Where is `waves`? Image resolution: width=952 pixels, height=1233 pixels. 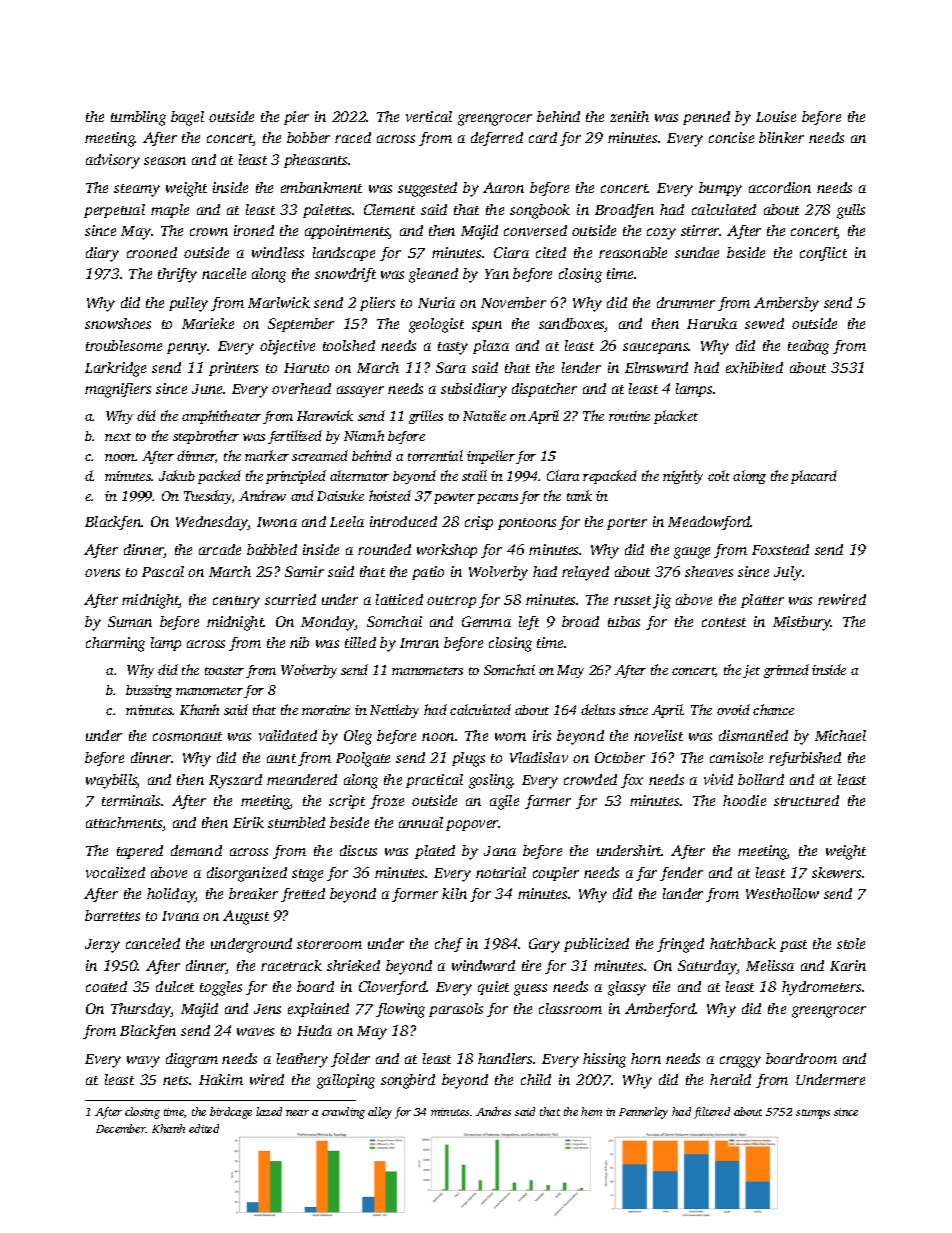
waves is located at coordinates (255, 1032).
